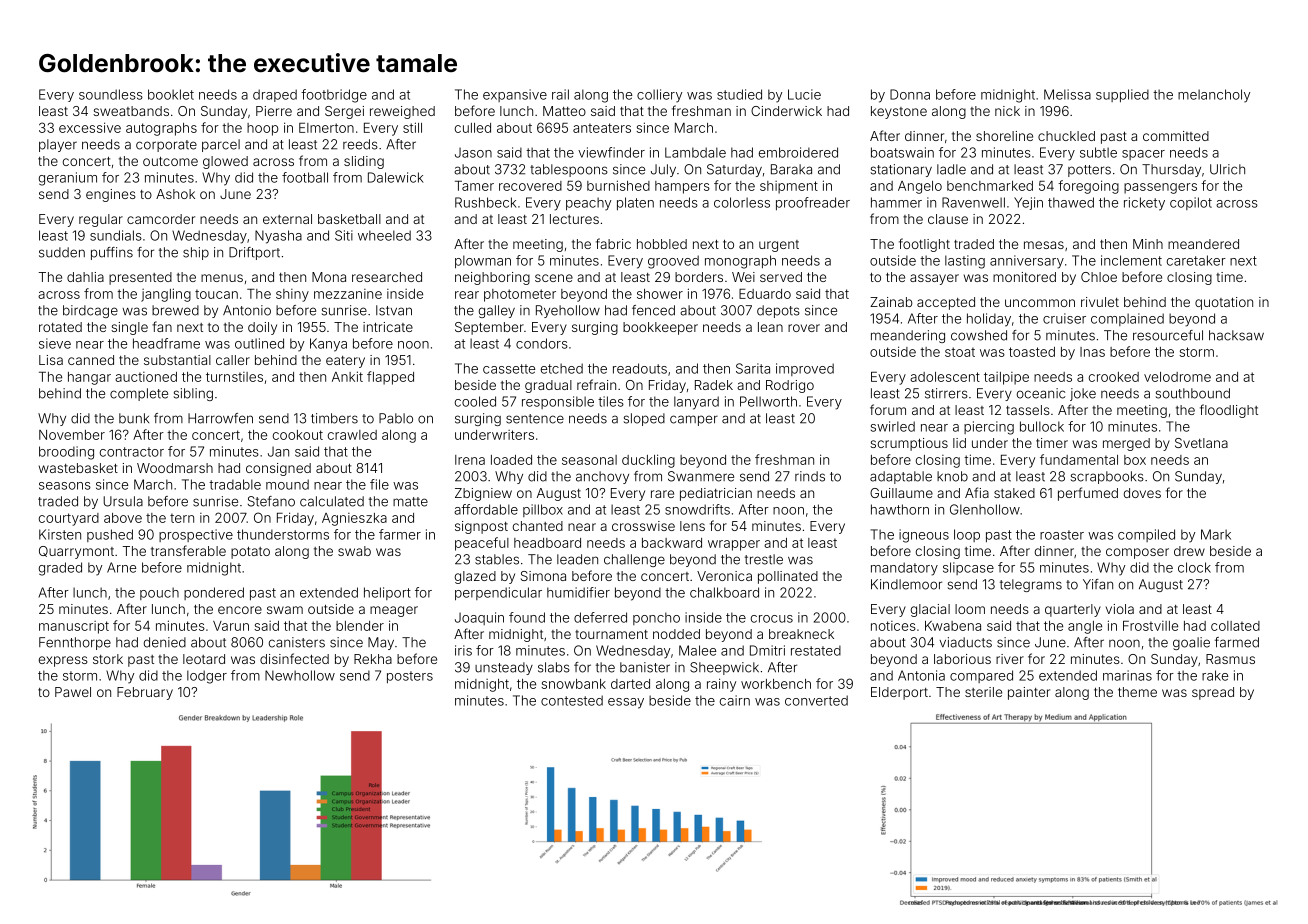 The height and width of the screenshot is (924, 1308). What do you see at coordinates (739, 94) in the screenshot?
I see `studied` at bounding box center [739, 94].
